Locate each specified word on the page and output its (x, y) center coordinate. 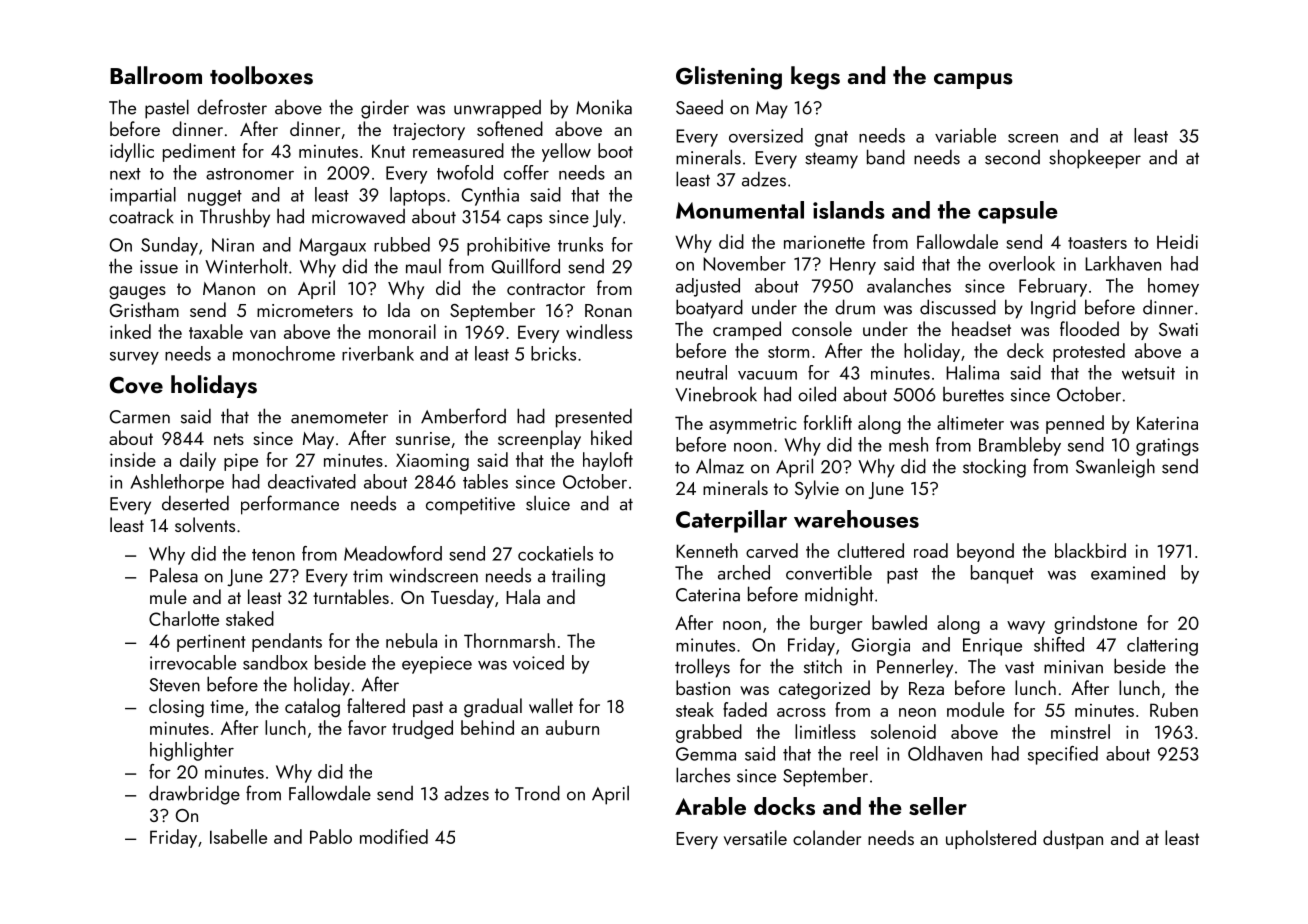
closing (176, 708)
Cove (136, 385)
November (744, 263)
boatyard (709, 309)
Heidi (1177, 241)
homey (1173, 287)
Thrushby (235, 218)
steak (695, 709)
